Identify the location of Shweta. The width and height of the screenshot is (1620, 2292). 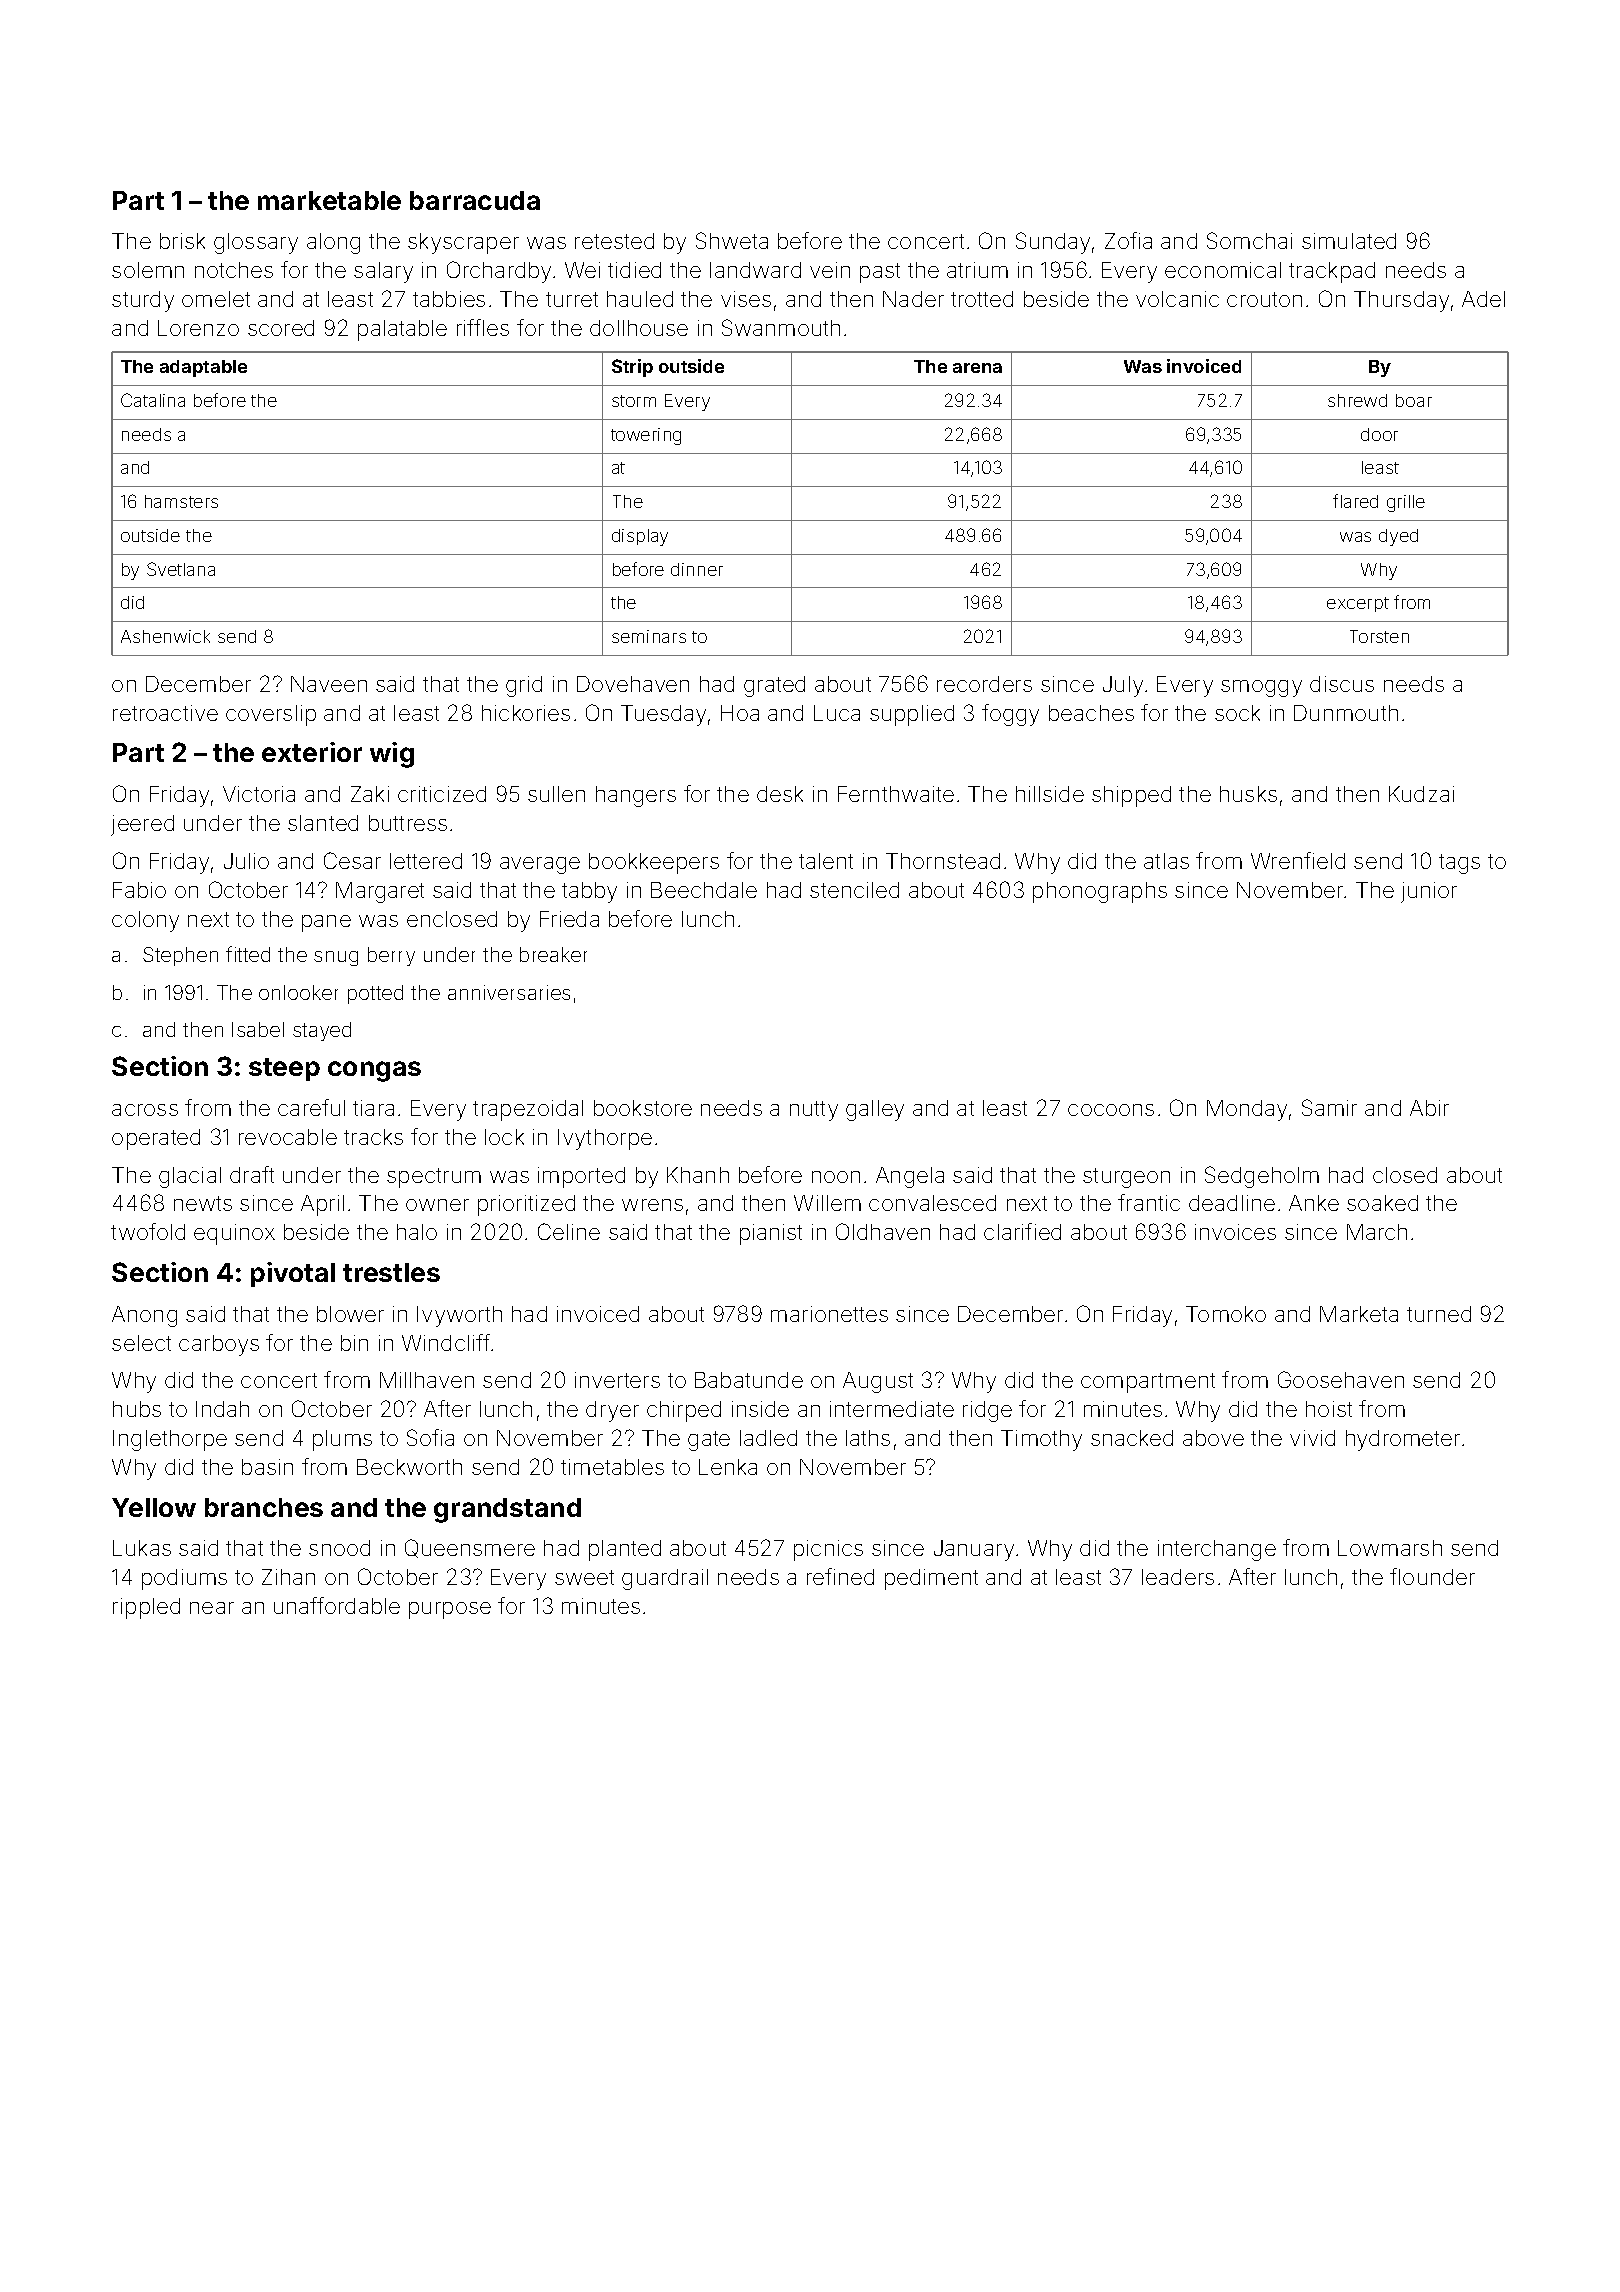
(732, 240).
